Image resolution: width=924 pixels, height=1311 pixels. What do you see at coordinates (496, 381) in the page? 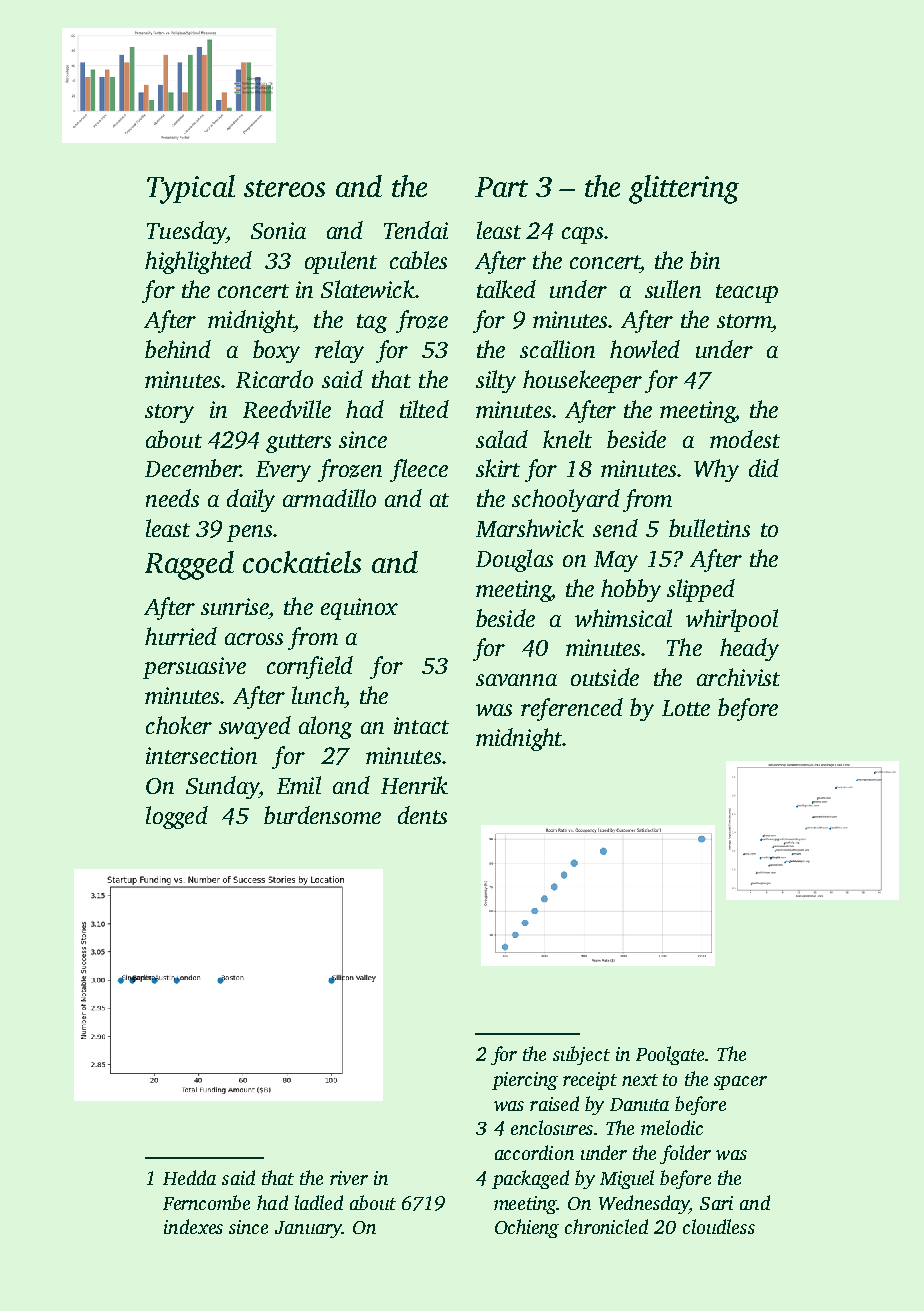
I see `silty` at bounding box center [496, 381].
